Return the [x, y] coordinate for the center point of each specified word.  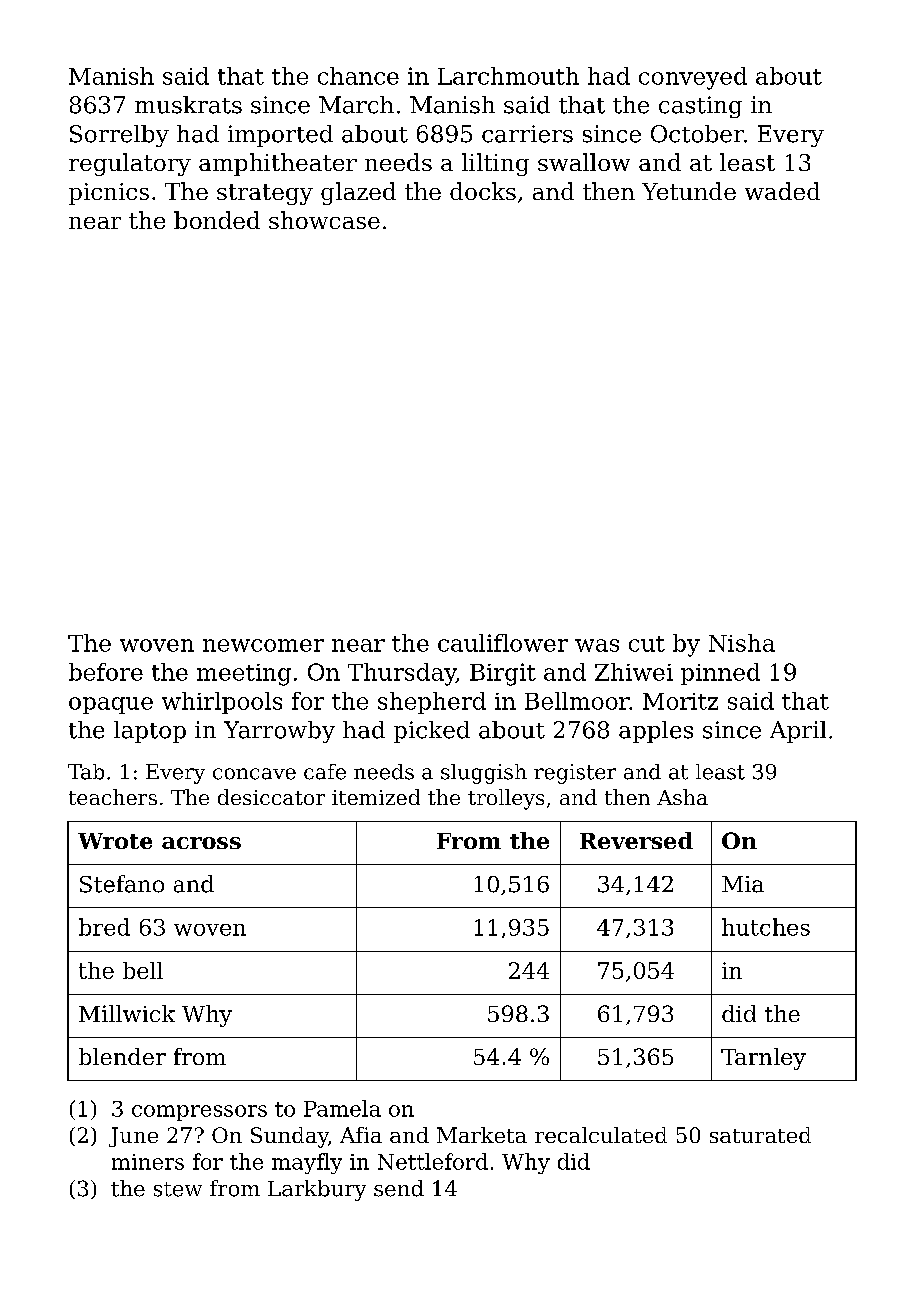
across [201, 843]
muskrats [188, 105]
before [106, 672]
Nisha [742, 643]
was [597, 645]
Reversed [636, 840]
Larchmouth [508, 76]
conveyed [693, 78]
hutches [766, 927]
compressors [199, 1113]
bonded [217, 220]
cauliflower [503, 643]
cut [647, 644]
